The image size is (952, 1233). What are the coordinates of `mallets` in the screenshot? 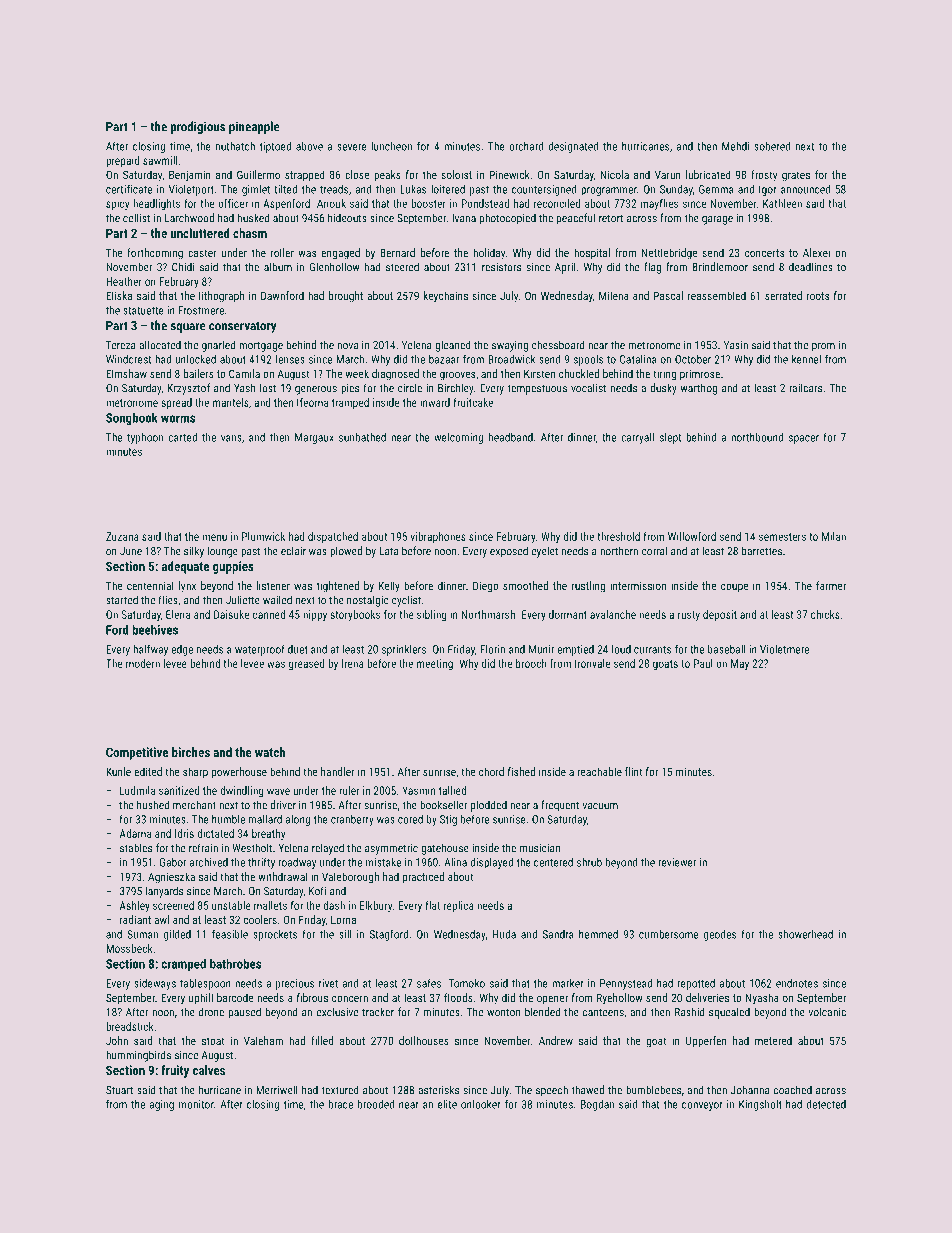 It's located at (270, 905).
